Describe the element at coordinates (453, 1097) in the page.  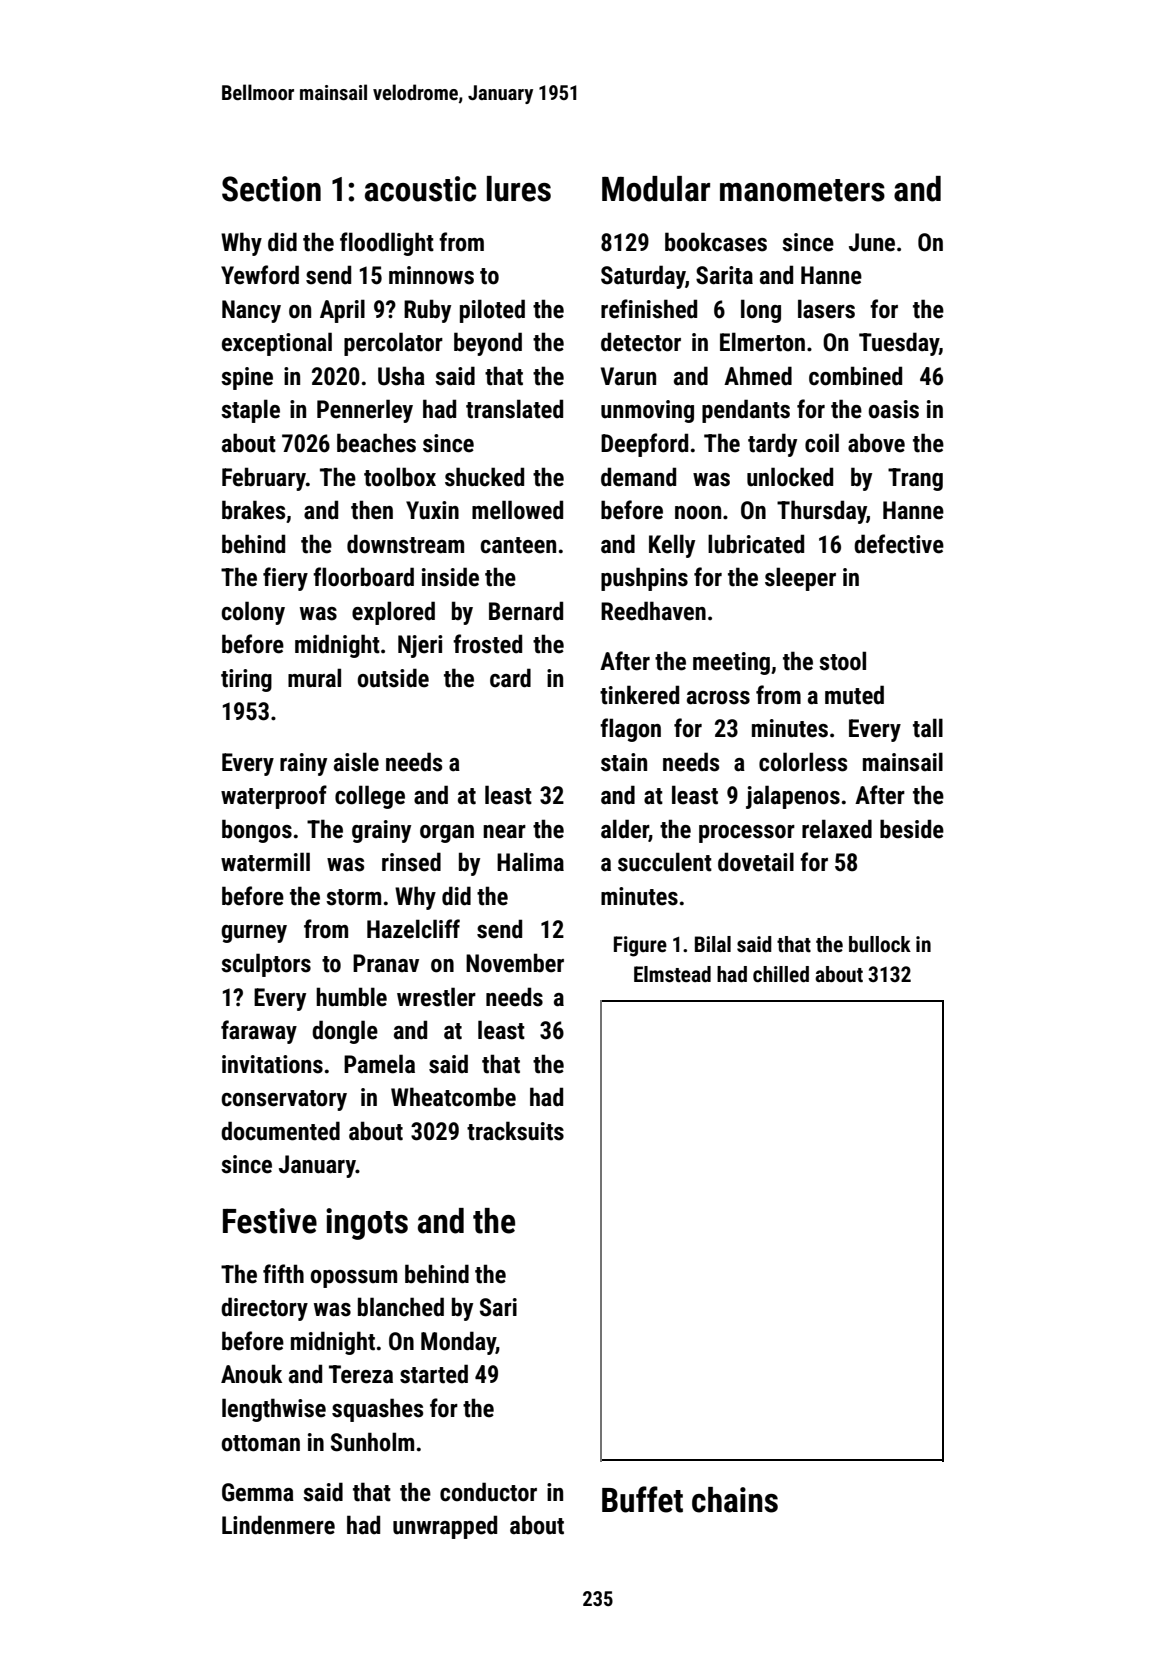
I see `Wheatcombe` at that location.
